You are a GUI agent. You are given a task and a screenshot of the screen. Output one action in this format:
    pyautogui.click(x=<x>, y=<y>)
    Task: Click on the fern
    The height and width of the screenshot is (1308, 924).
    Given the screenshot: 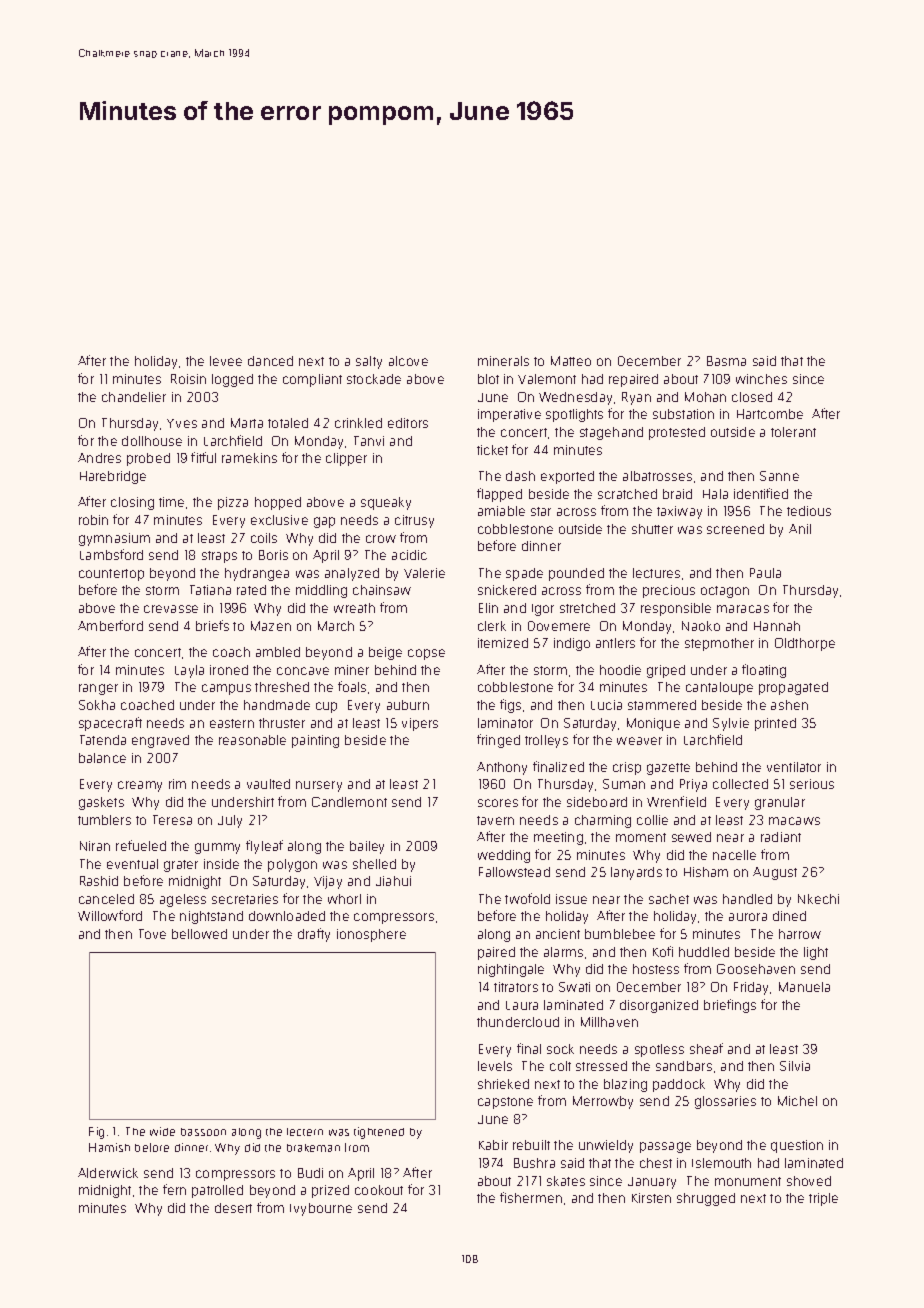 What is the action you would take?
    pyautogui.click(x=174, y=1189)
